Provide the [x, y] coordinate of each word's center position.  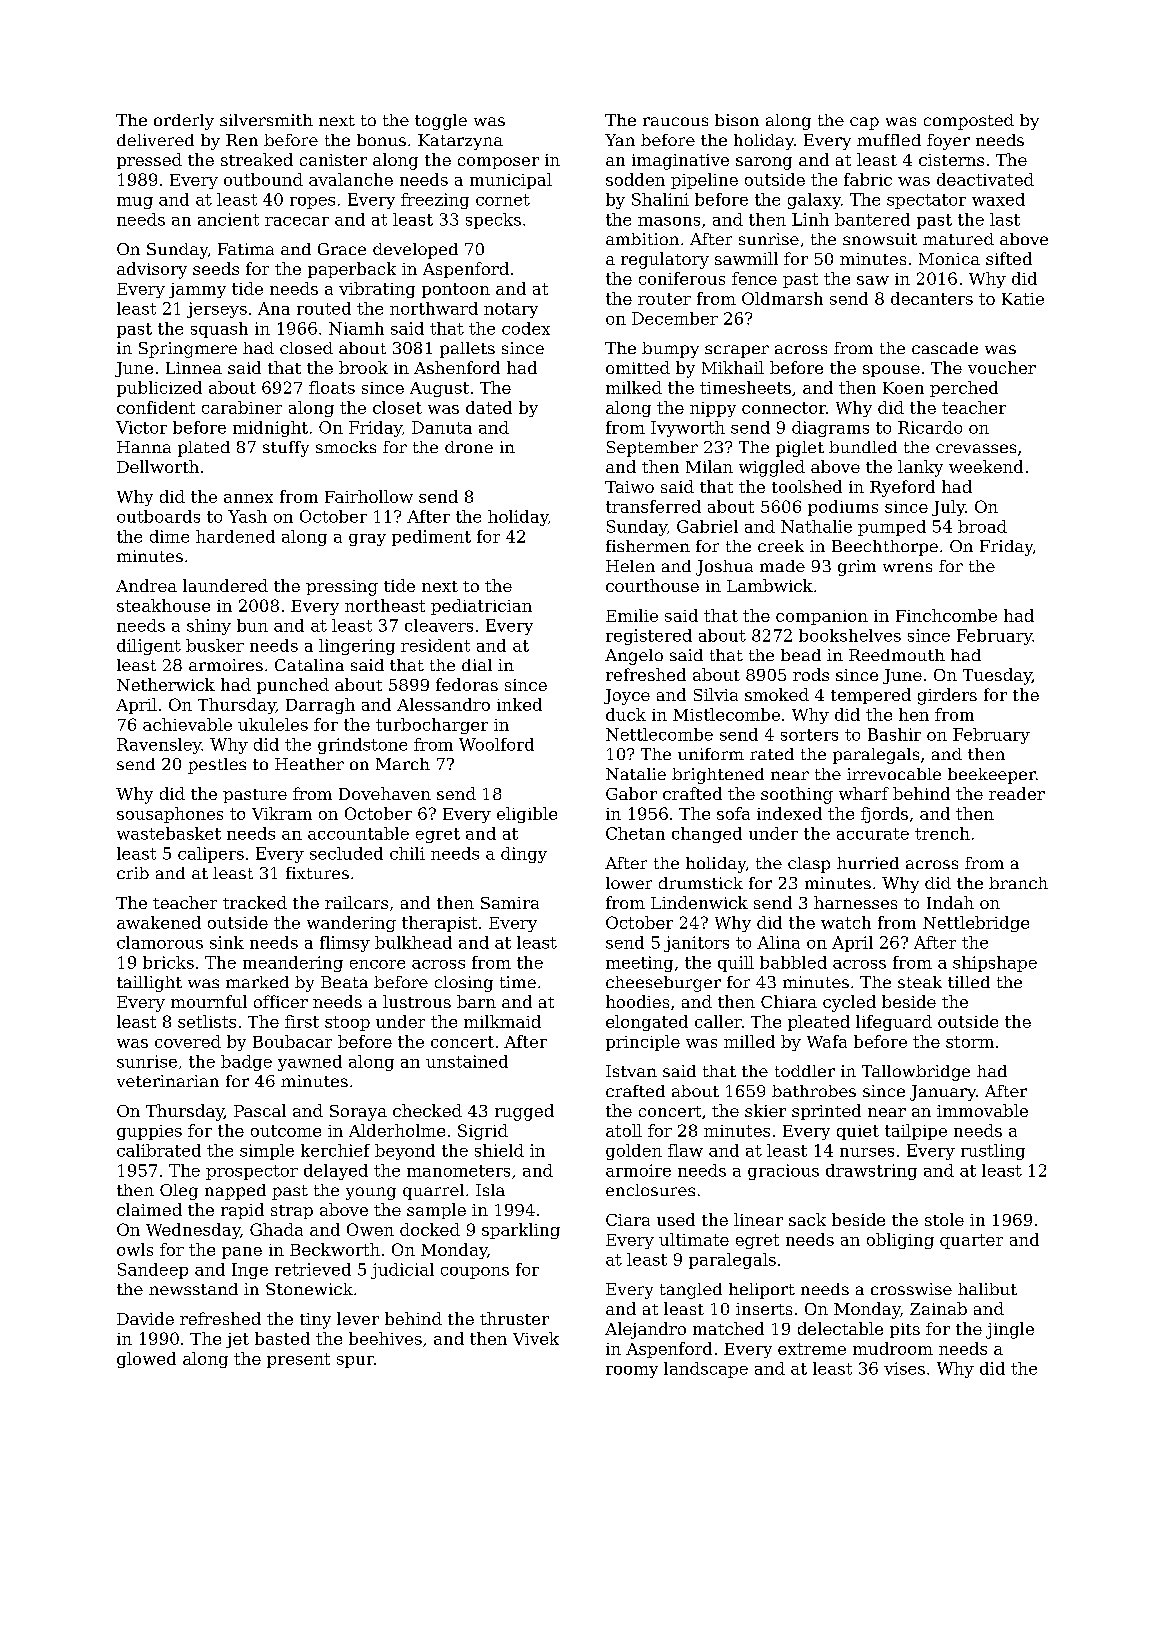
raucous [675, 121]
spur [355, 1362]
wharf [864, 793]
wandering [351, 924]
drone [469, 447]
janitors [696, 944]
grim [857, 568]
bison [737, 120]
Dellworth [158, 466]
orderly [184, 122]
